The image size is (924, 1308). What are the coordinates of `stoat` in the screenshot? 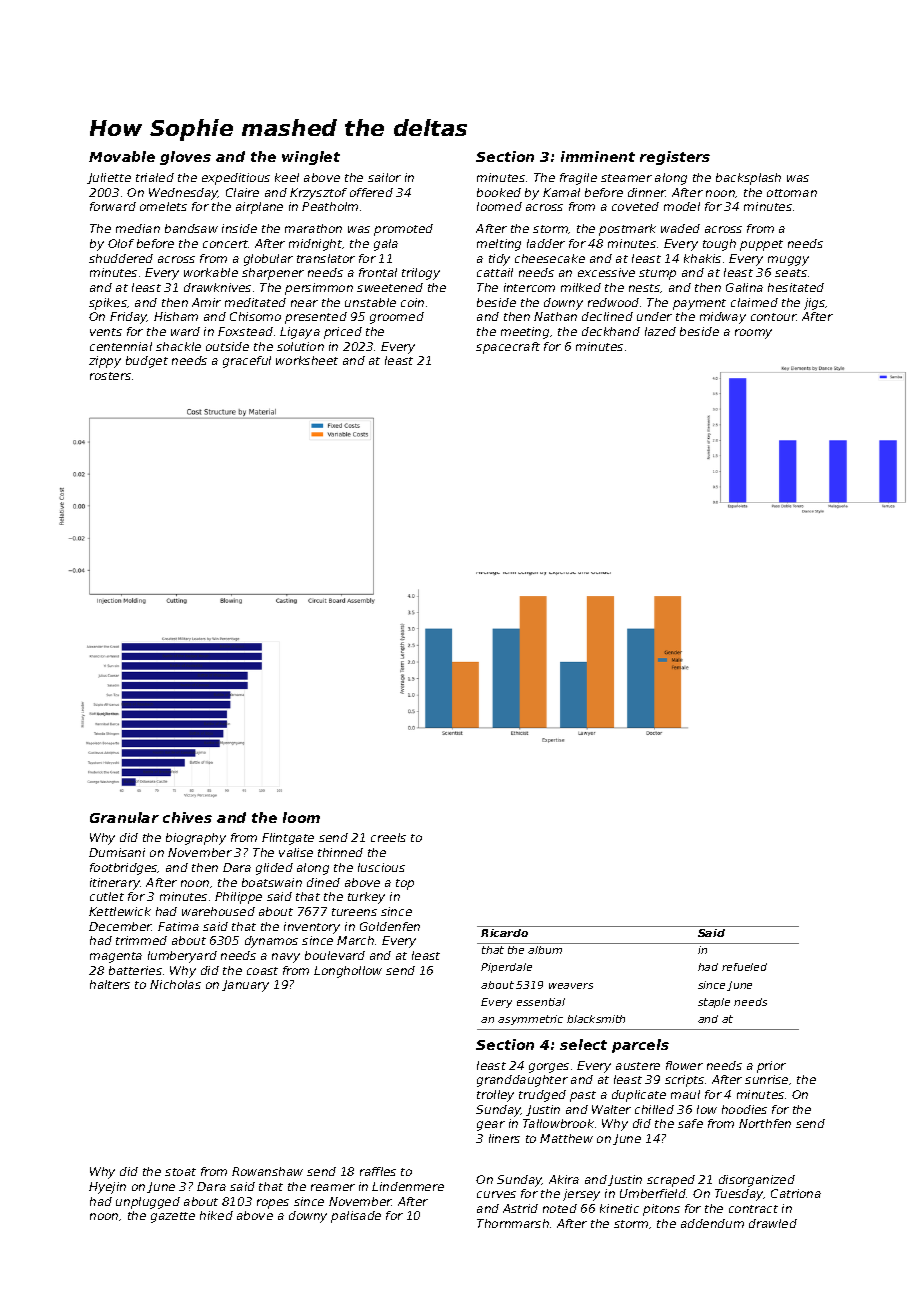 It's located at (180, 1172).
